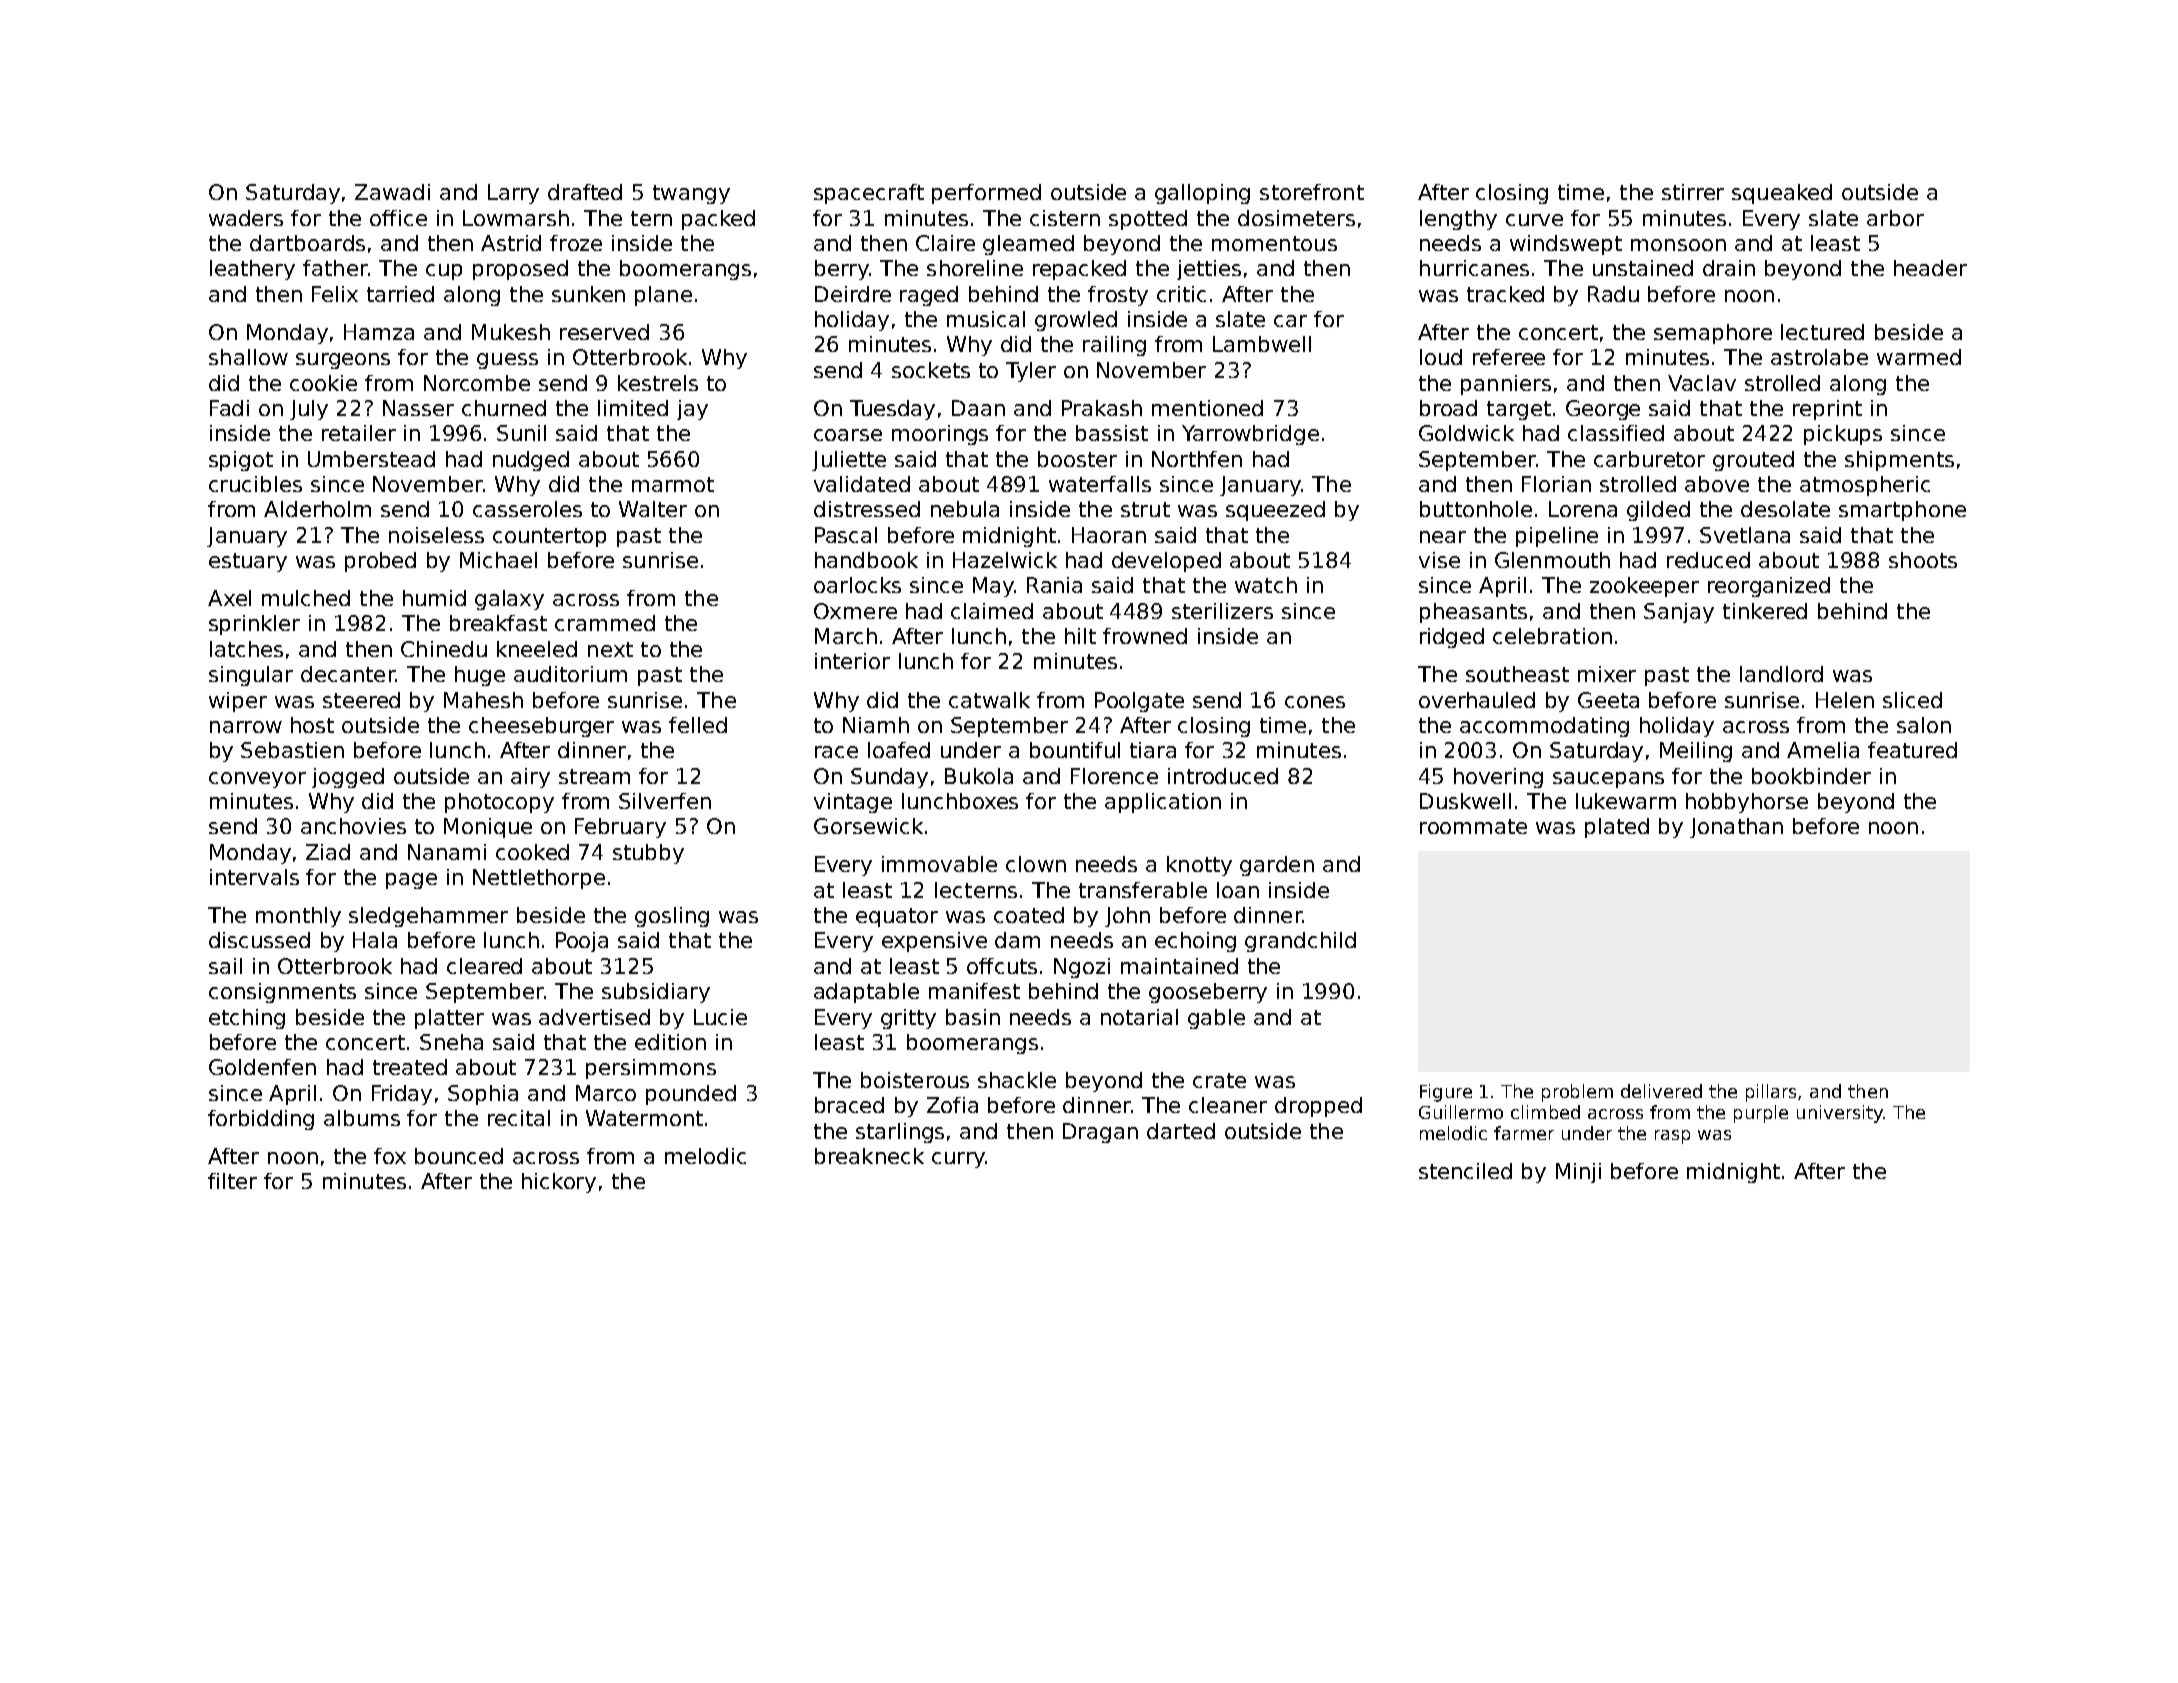 The width and height of the page is (2178, 1683). Describe the element at coordinates (846, 535) in the page. I see `Pascal` at that location.
